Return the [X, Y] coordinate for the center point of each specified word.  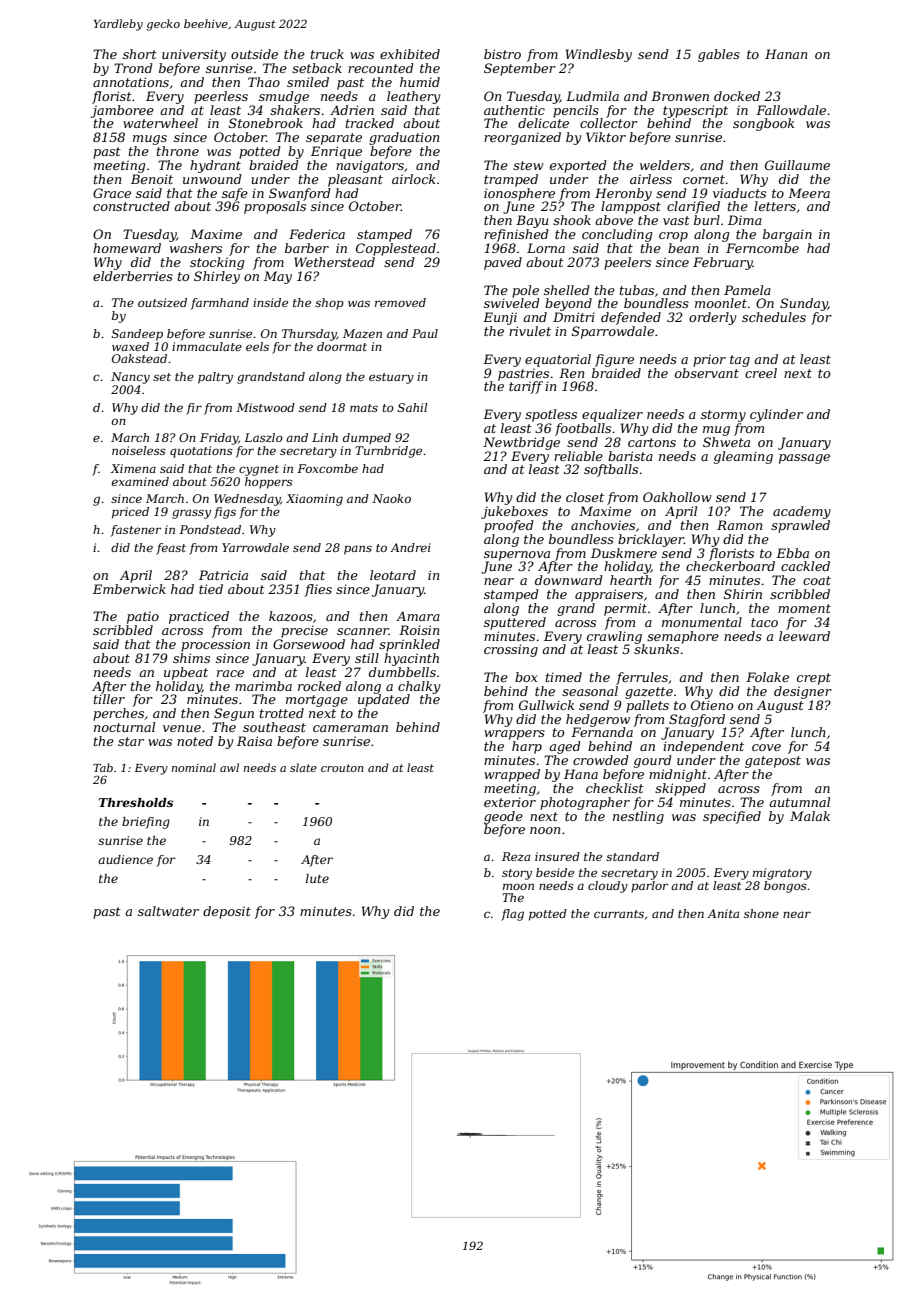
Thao [264, 82]
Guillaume [797, 165]
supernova [517, 556]
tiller [109, 699]
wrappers [514, 735]
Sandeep [137, 335]
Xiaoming [314, 500]
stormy [723, 416]
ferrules [642, 678]
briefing [146, 823]
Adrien [352, 110]
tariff [526, 387]
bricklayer [651, 540]
